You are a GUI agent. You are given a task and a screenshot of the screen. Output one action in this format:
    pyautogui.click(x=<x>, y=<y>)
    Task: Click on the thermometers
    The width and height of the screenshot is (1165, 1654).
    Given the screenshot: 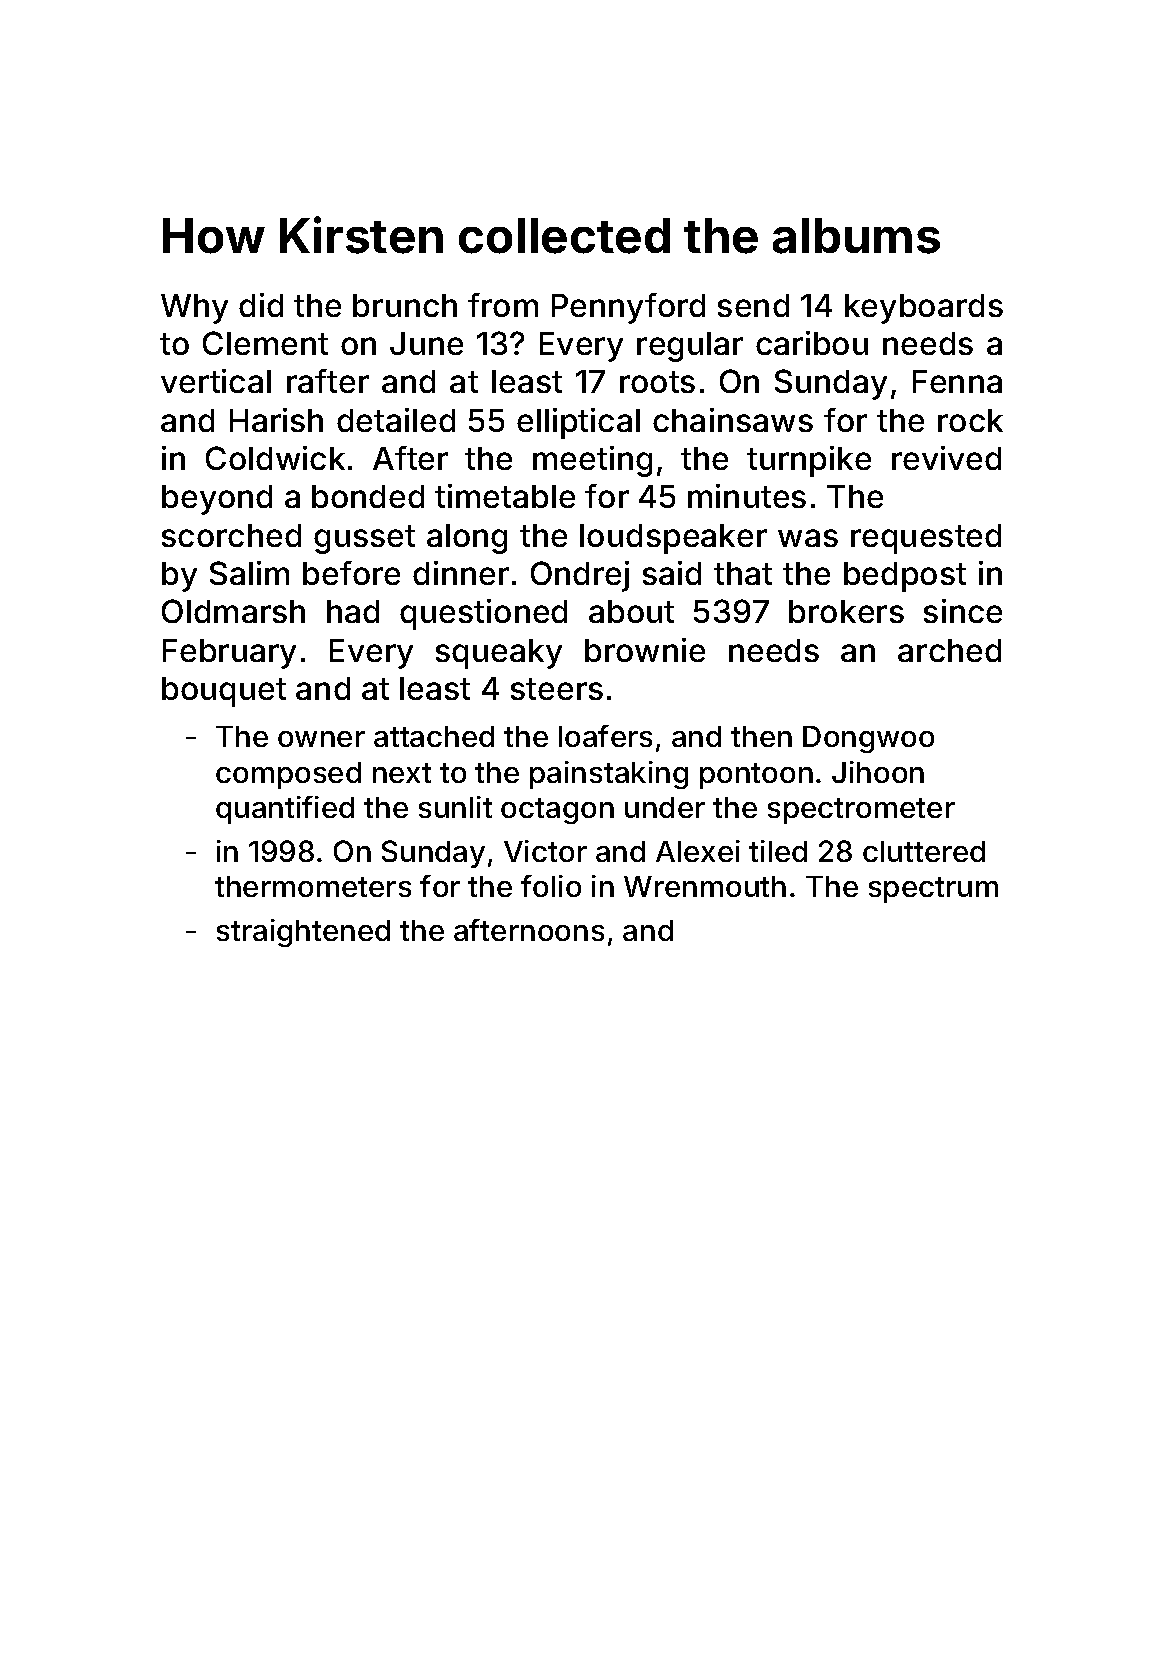 What is the action you would take?
    pyautogui.click(x=313, y=886)
